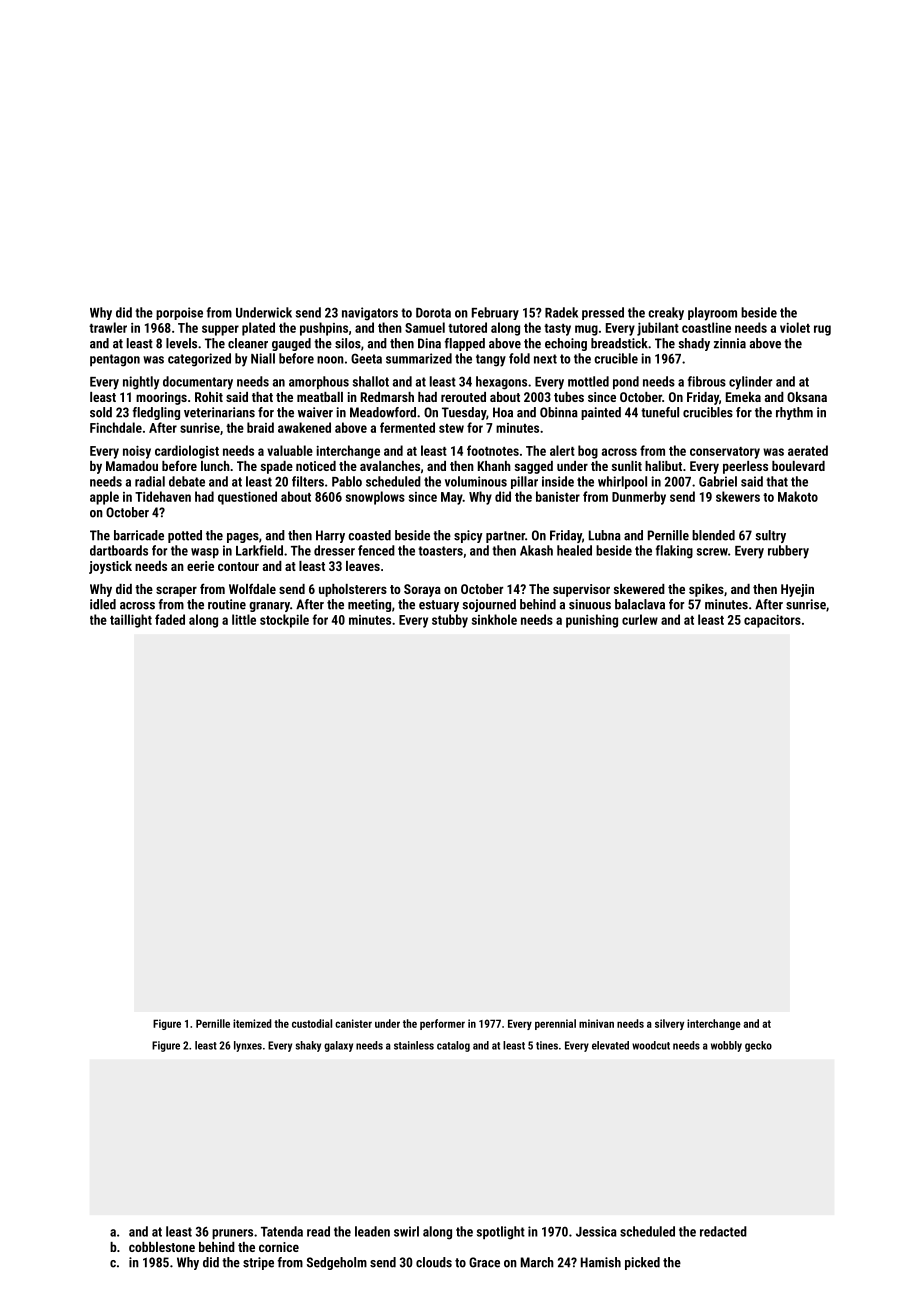  I want to click on porpoise, so click(179, 313).
